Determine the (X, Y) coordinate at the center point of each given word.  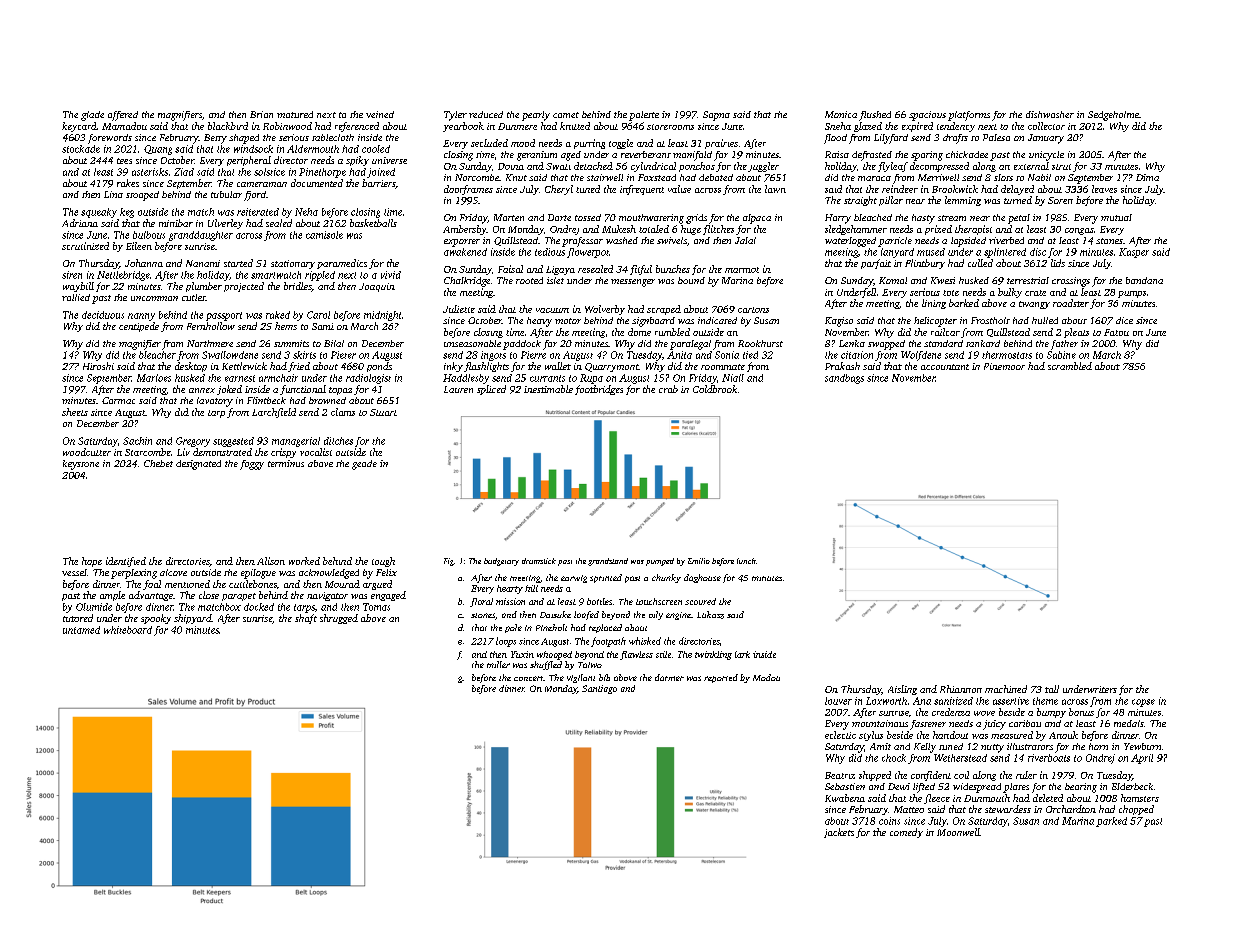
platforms (969, 116)
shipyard (193, 619)
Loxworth (886, 701)
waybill (78, 287)
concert (528, 678)
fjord (255, 196)
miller (498, 664)
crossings (1071, 282)
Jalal (745, 240)
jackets (839, 833)
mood (523, 143)
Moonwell (958, 832)
